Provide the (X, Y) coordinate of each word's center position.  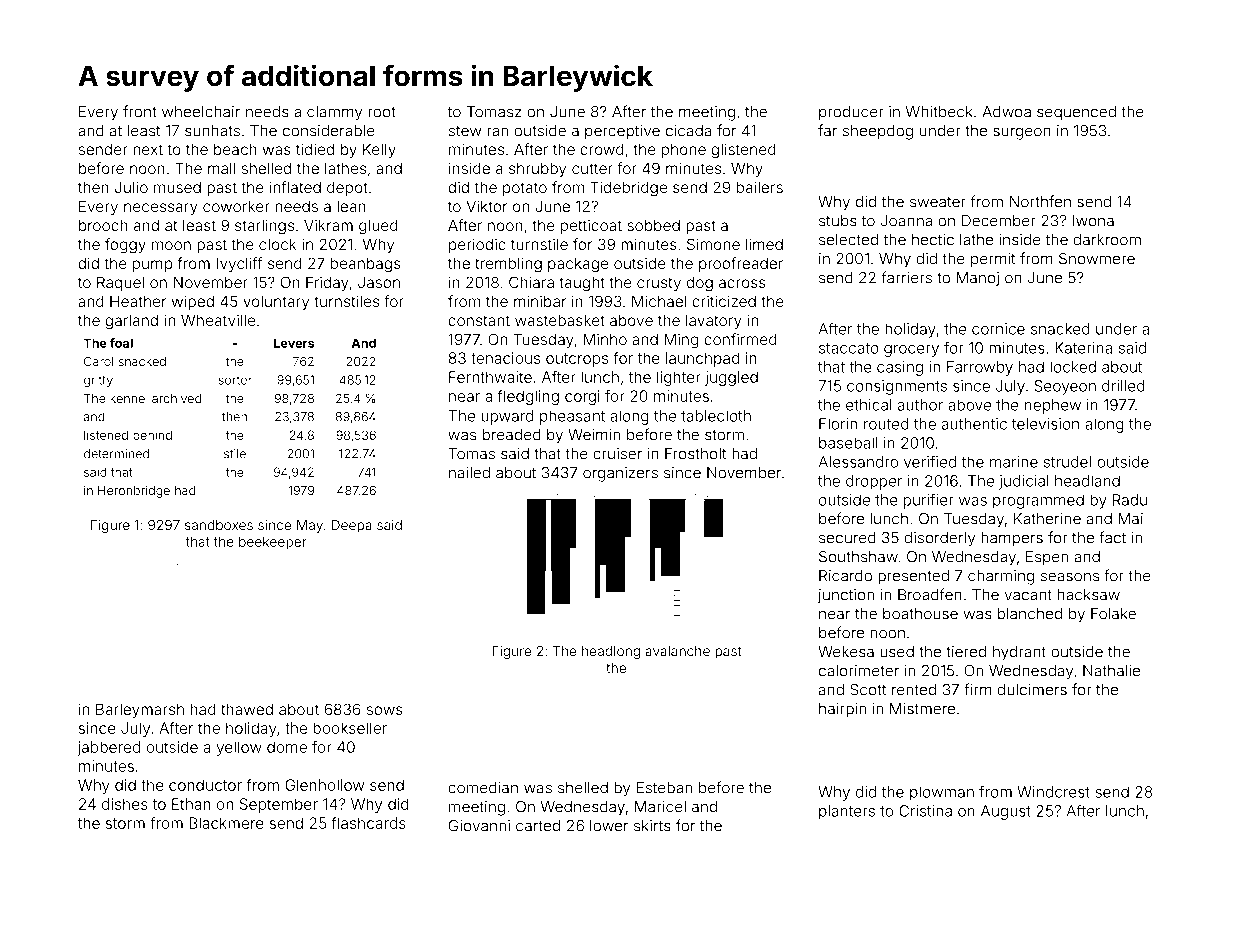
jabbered (108, 748)
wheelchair (201, 112)
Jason (379, 282)
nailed (469, 473)
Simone (713, 244)
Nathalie (1111, 671)
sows (385, 710)
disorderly (939, 539)
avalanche (677, 651)
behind (152, 435)
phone (684, 151)
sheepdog (878, 132)
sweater (938, 202)
